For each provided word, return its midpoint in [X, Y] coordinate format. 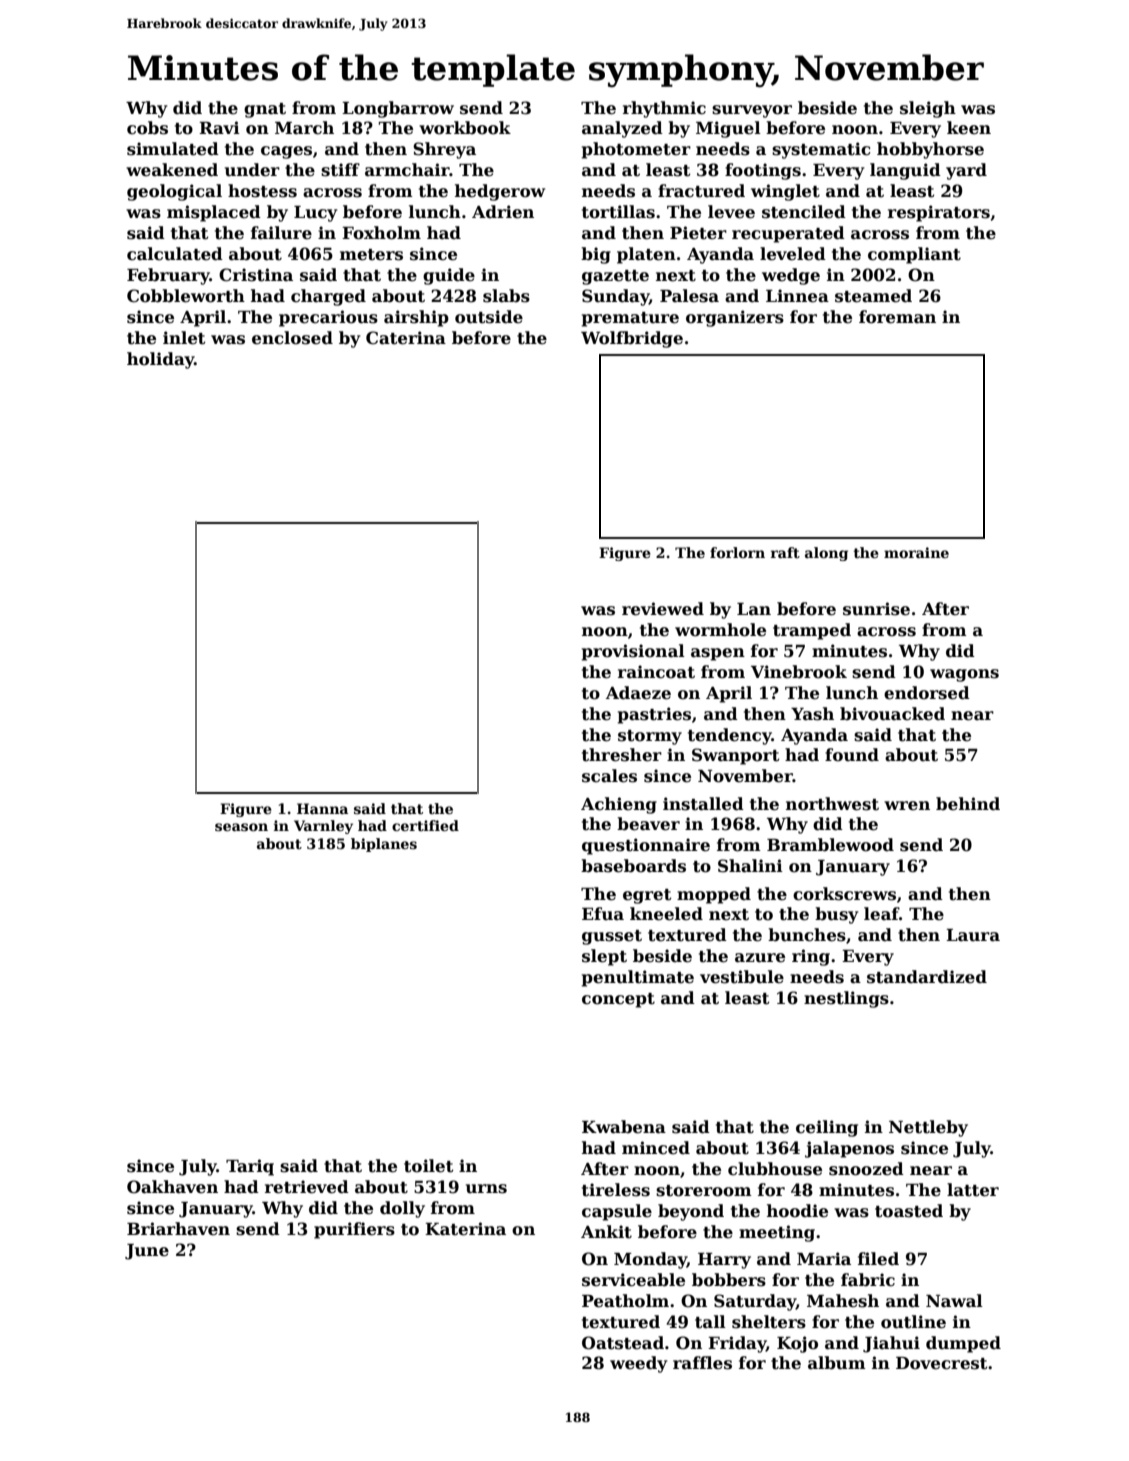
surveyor [752, 111]
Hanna [322, 808]
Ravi [219, 128]
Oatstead [623, 1343]
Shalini [750, 866]
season [241, 827]
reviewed [663, 609]
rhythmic [664, 109]
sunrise [876, 609]
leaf [881, 914]
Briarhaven [178, 1229]
